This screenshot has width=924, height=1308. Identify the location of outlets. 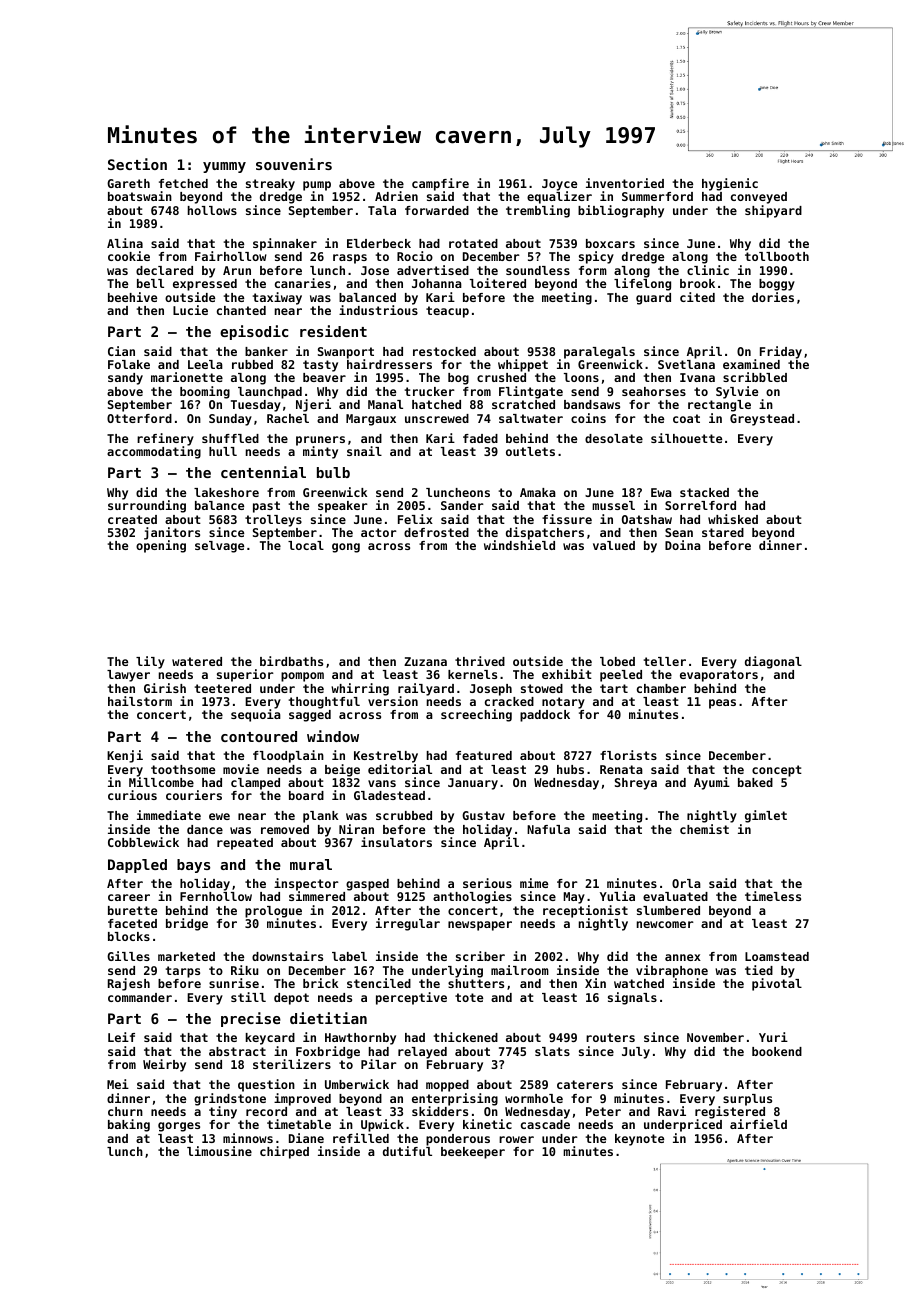
(530, 451).
